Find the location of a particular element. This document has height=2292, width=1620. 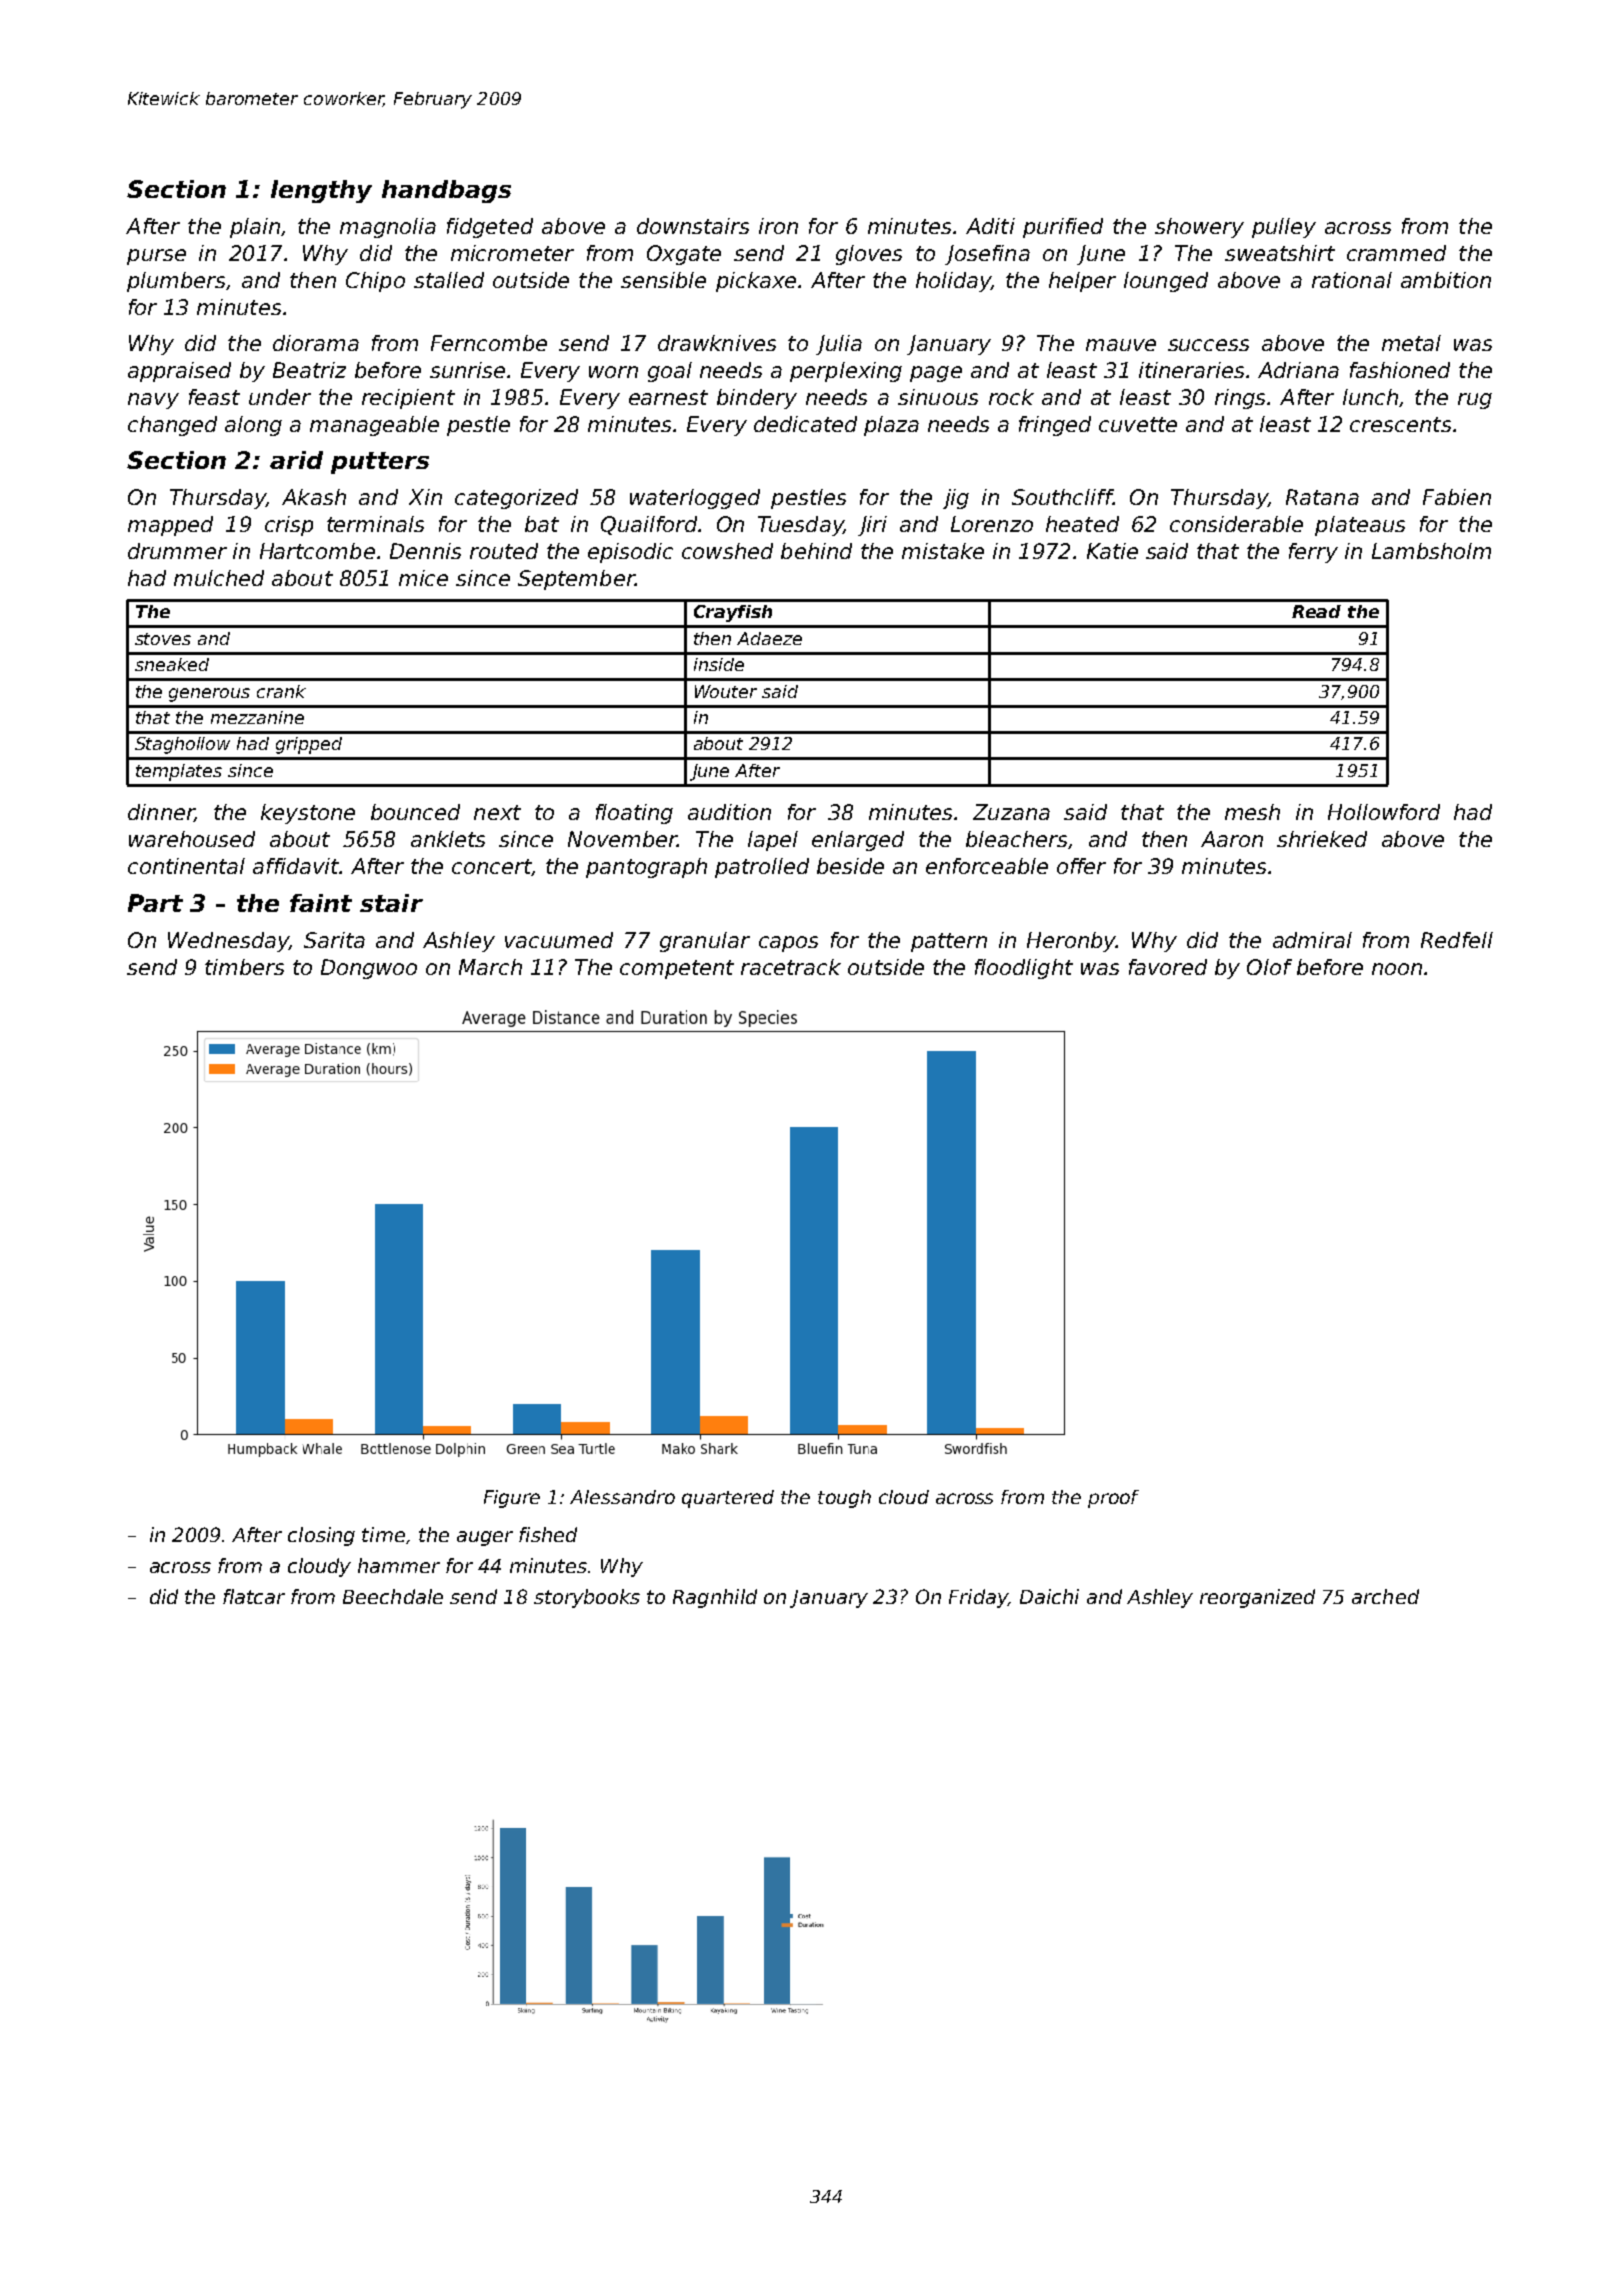

mezzanine is located at coordinates (257, 717).
